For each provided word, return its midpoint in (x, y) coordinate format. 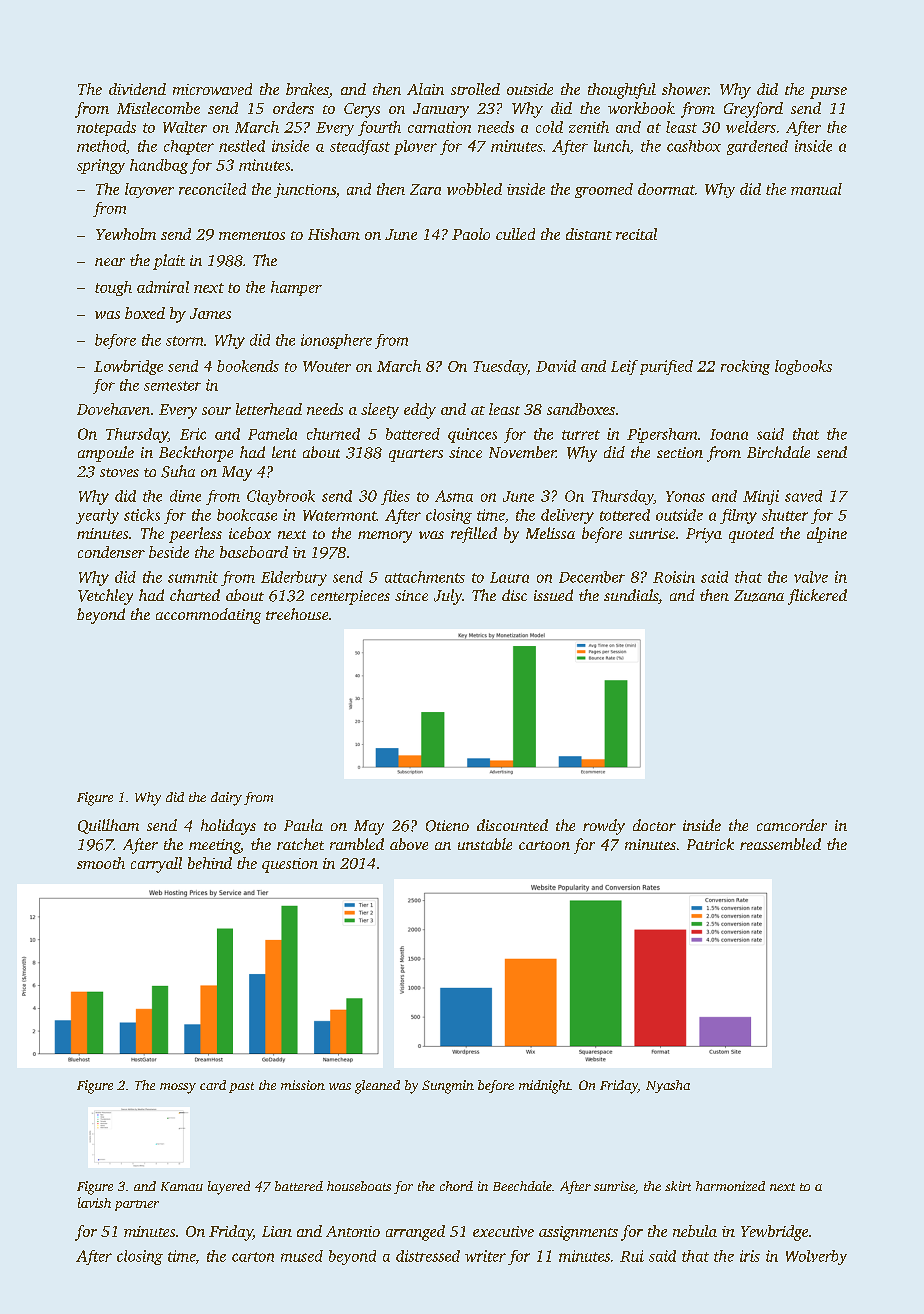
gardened (757, 147)
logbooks (803, 367)
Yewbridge (774, 1233)
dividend (137, 89)
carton (253, 1257)
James (210, 313)
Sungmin (448, 1087)
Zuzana (759, 596)
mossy (178, 1088)
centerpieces (350, 597)
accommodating (208, 616)
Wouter (327, 366)
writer (485, 1256)
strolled (475, 89)
